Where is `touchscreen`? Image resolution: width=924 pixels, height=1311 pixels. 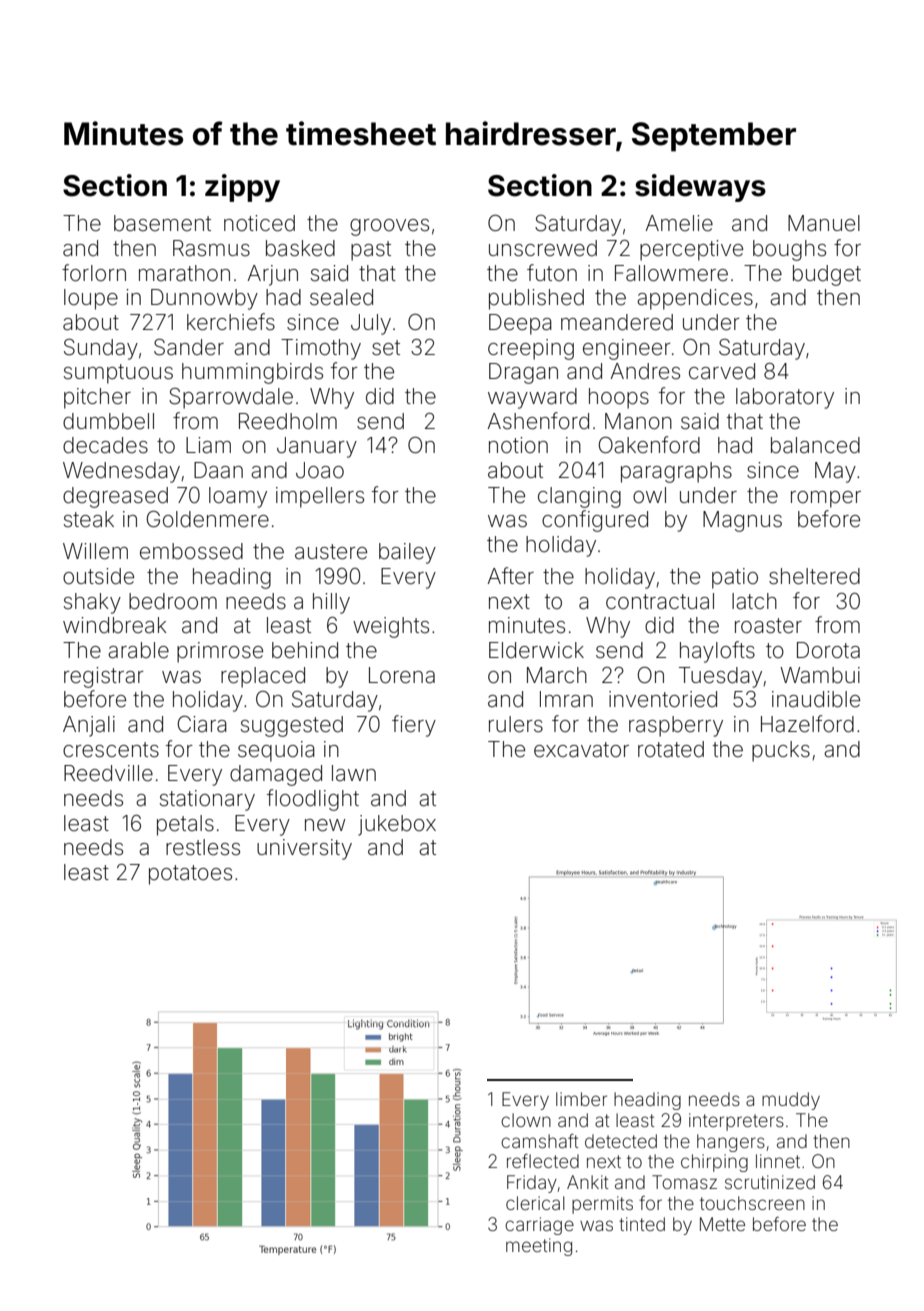 touchscreen is located at coordinates (752, 1203).
